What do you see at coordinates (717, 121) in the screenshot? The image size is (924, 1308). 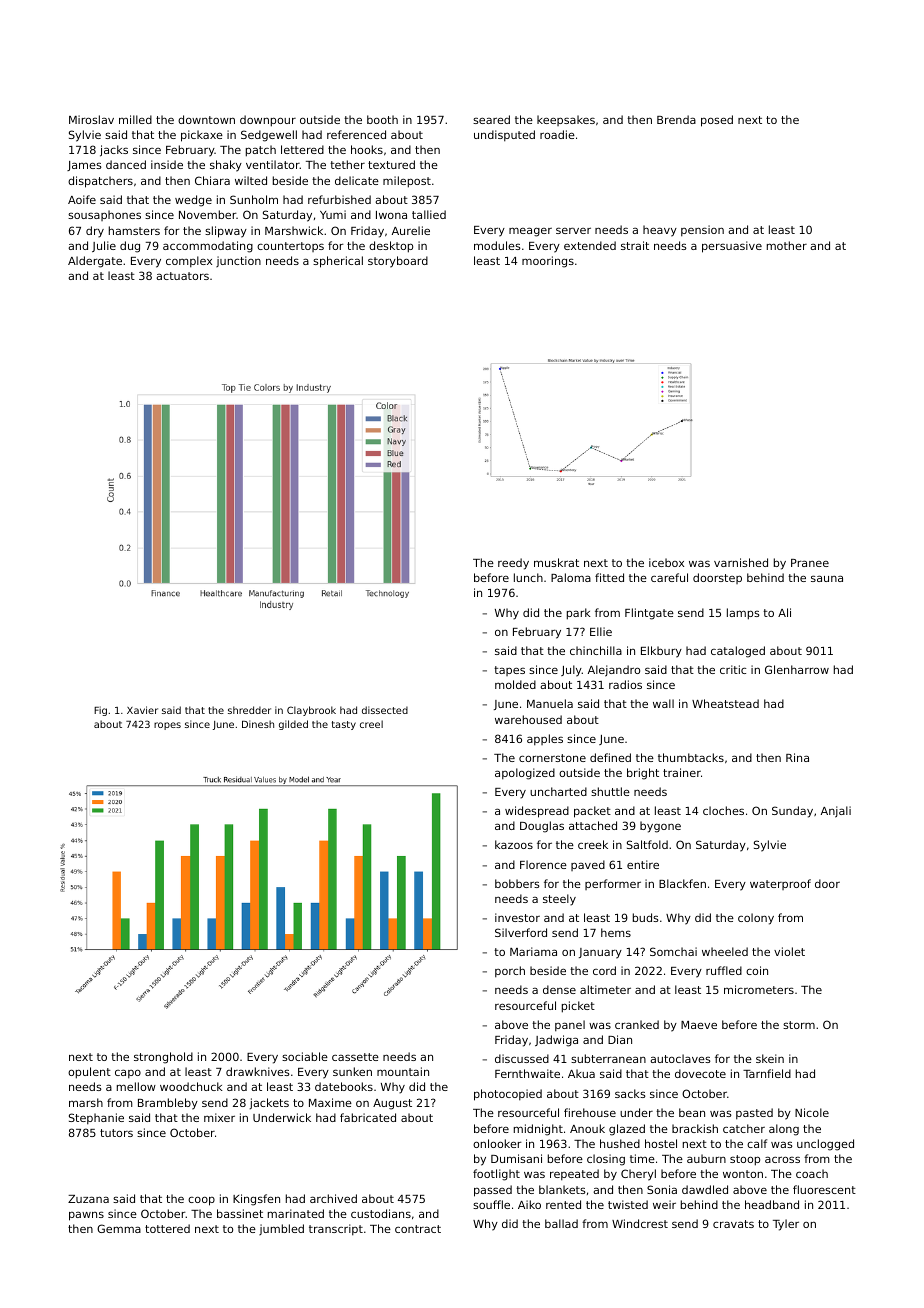 I see `posed` at bounding box center [717, 121].
